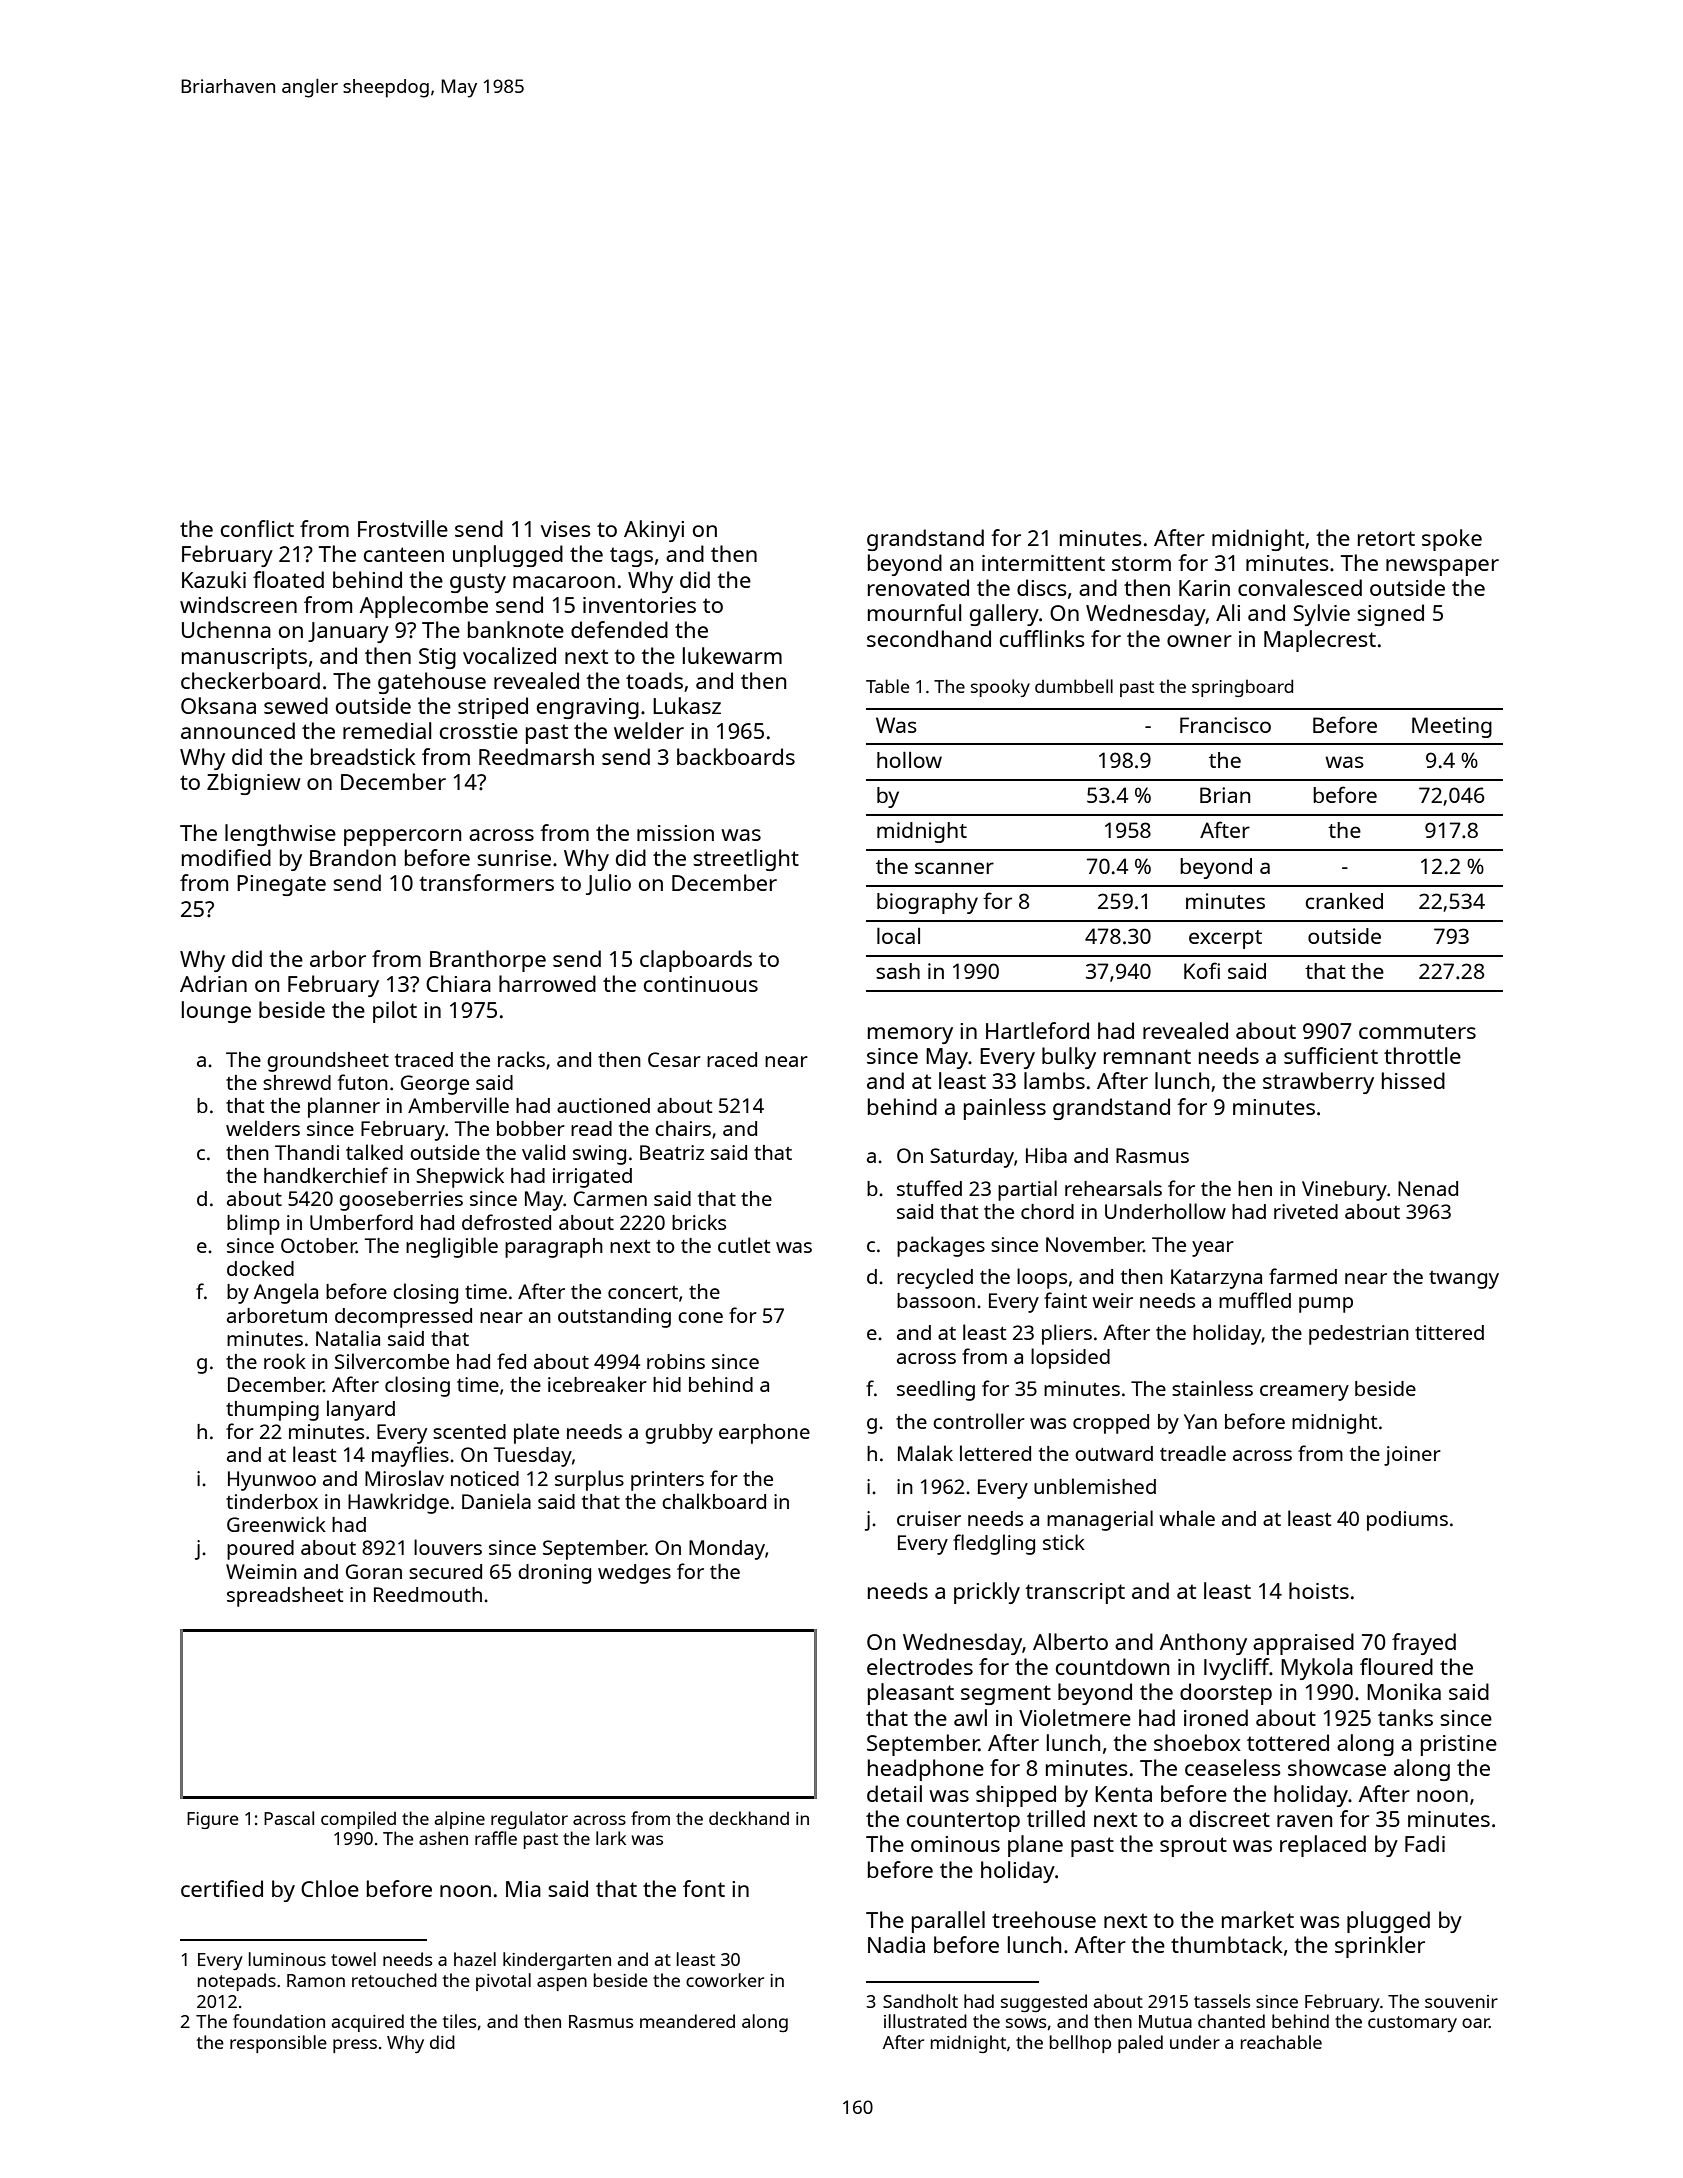 The width and height of the screenshot is (1683, 2178). What do you see at coordinates (611, 1838) in the screenshot?
I see `lark` at bounding box center [611, 1838].
